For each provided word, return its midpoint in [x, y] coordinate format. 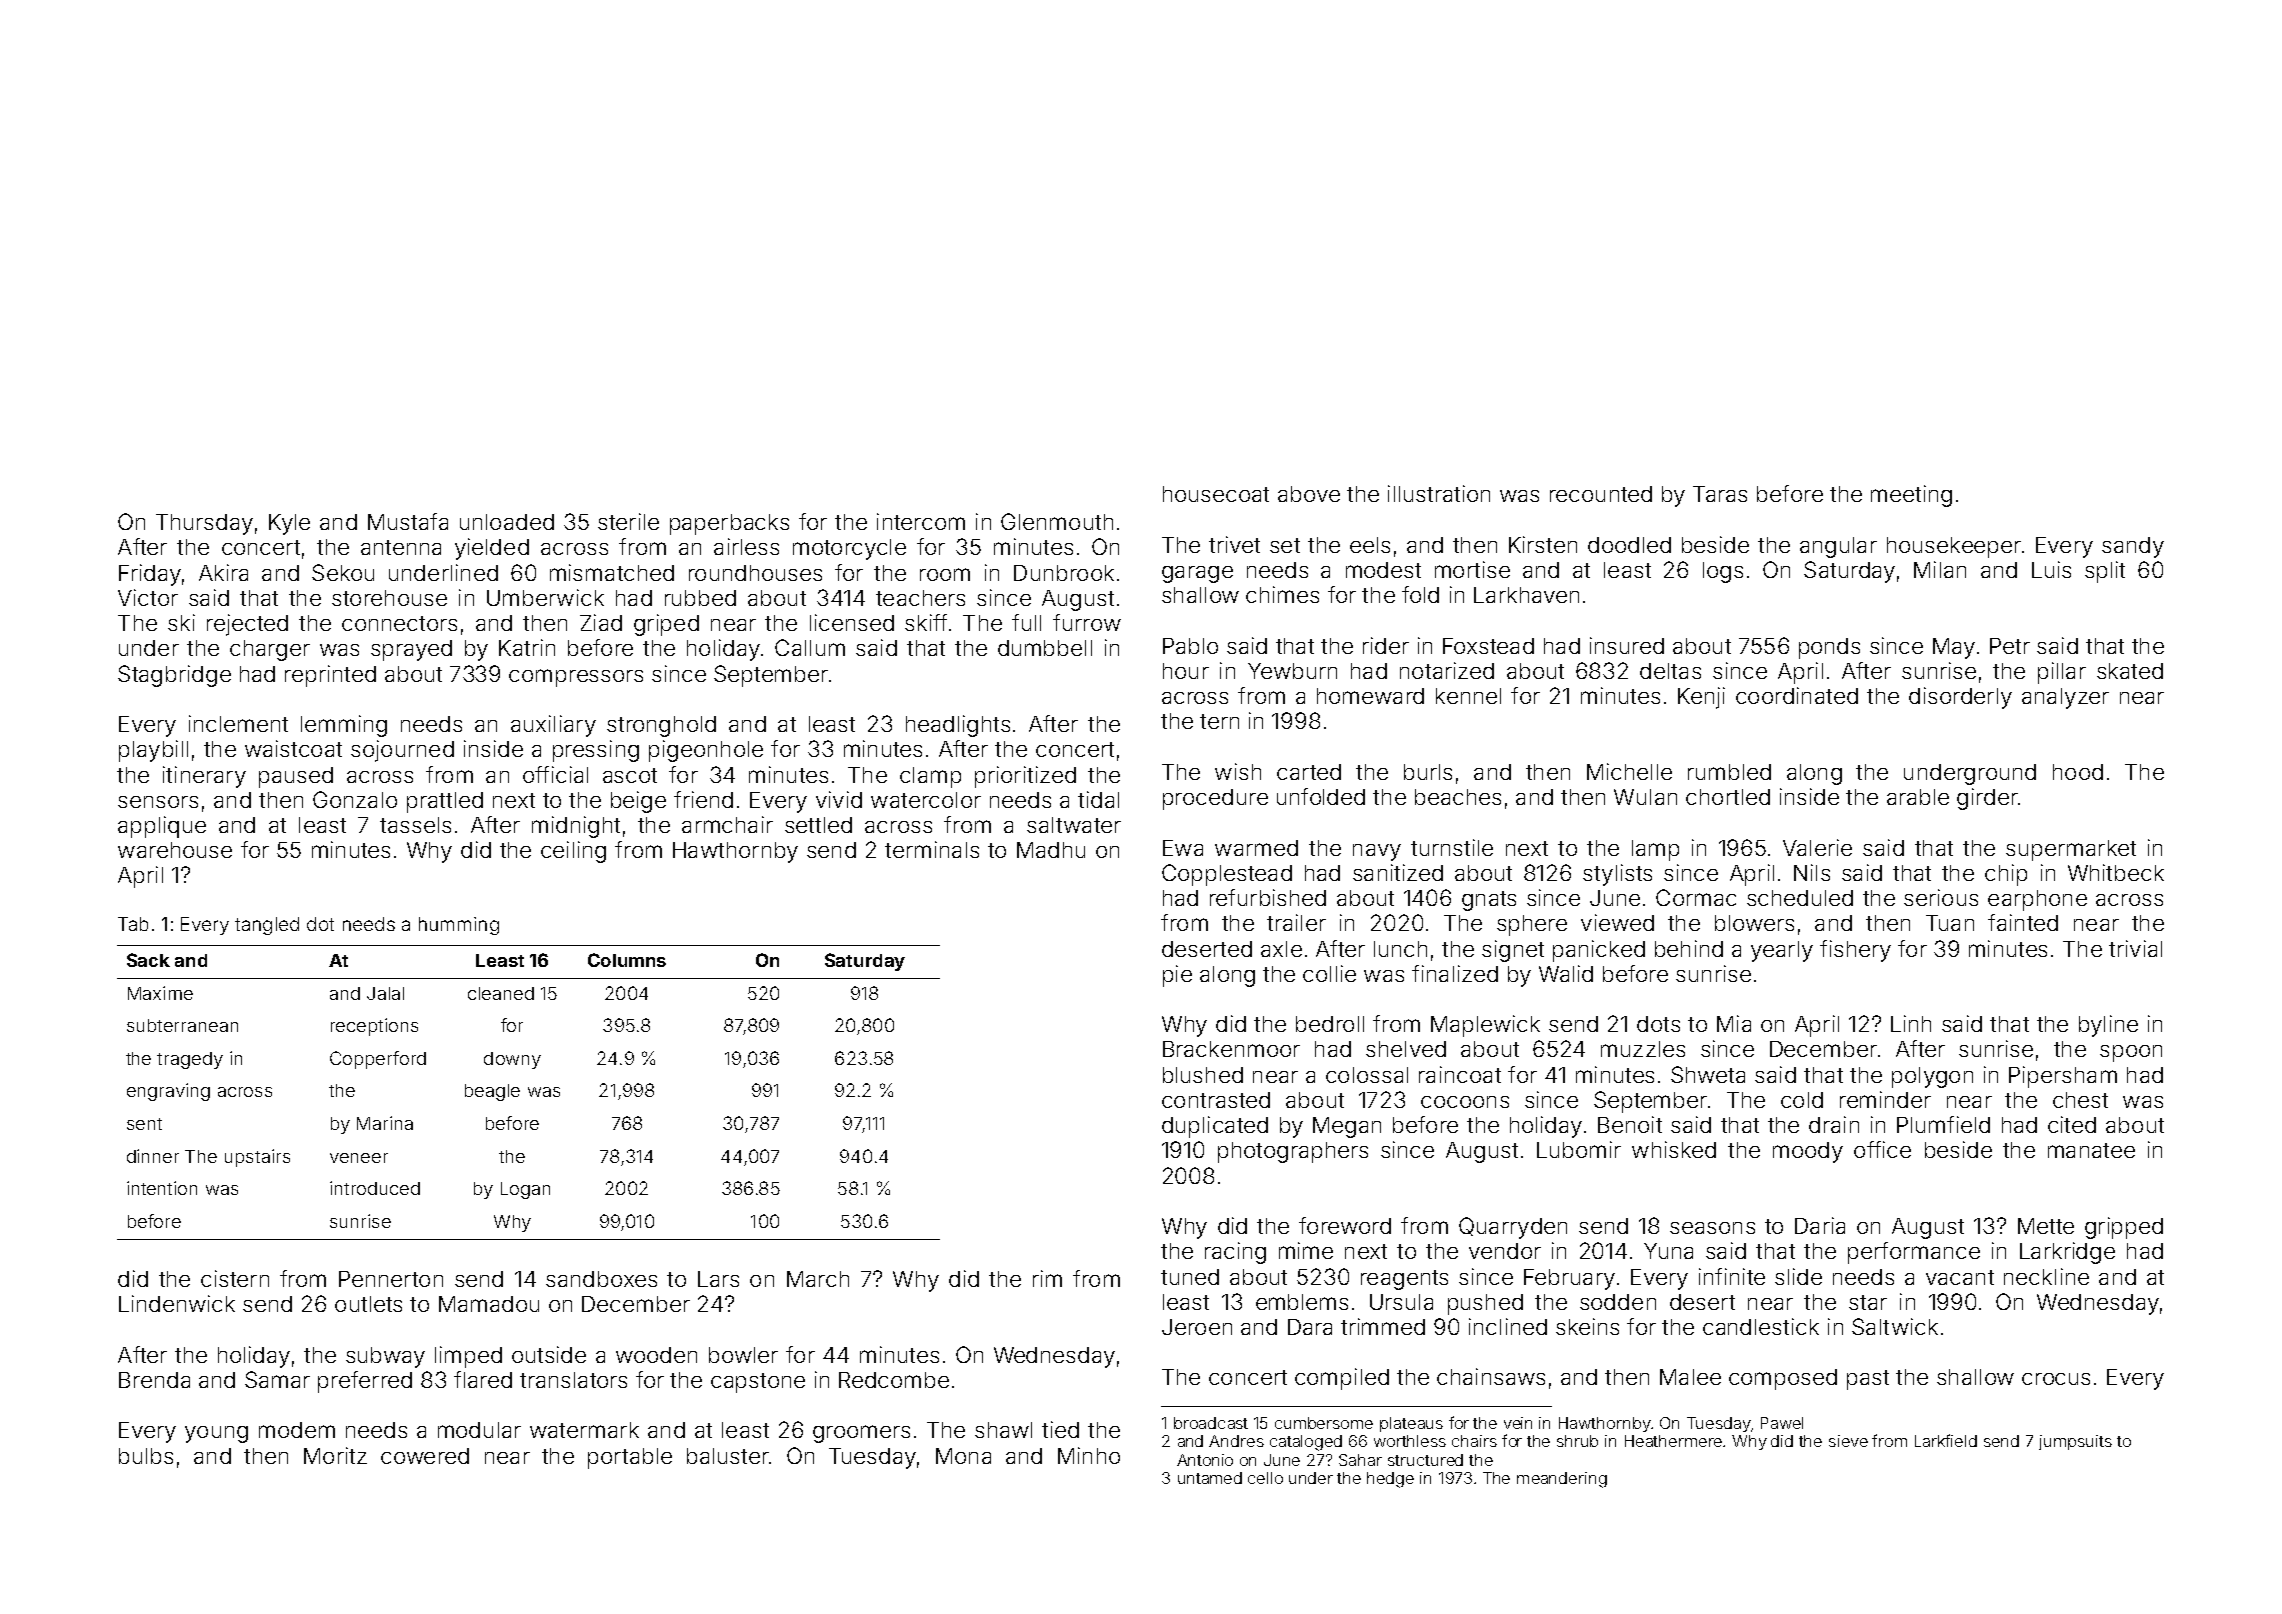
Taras [1720, 494]
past [1868, 1380]
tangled [267, 926]
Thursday [204, 524]
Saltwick [1895, 1326]
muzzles [1643, 1049]
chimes [1282, 594]
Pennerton [391, 1279]
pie [1177, 976]
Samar [277, 1379]
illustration [1439, 493]
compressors [576, 678]
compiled [1342, 1379]
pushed [1485, 1304]
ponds [1829, 648]
